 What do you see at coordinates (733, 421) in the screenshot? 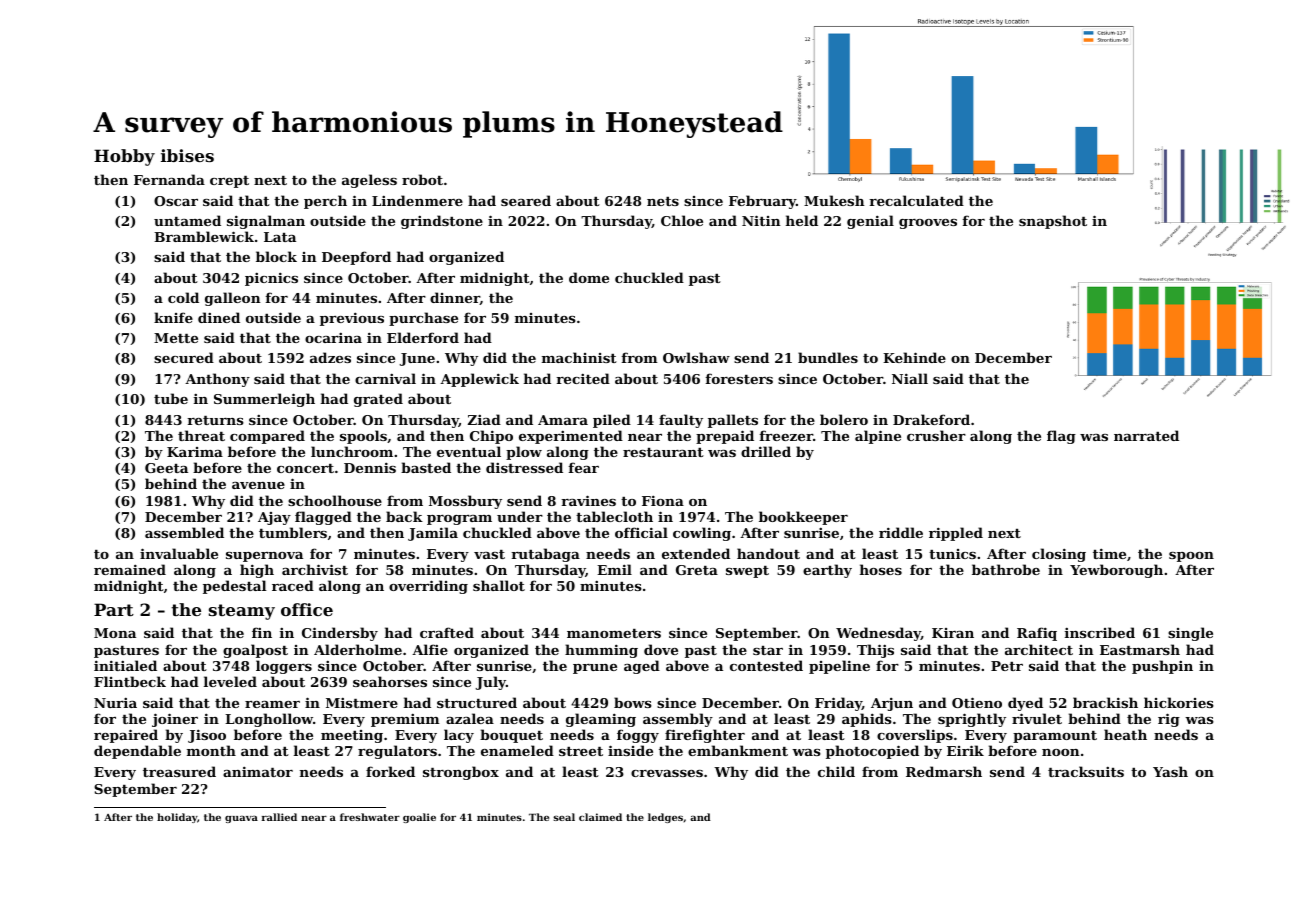
I see `pallets` at bounding box center [733, 421].
